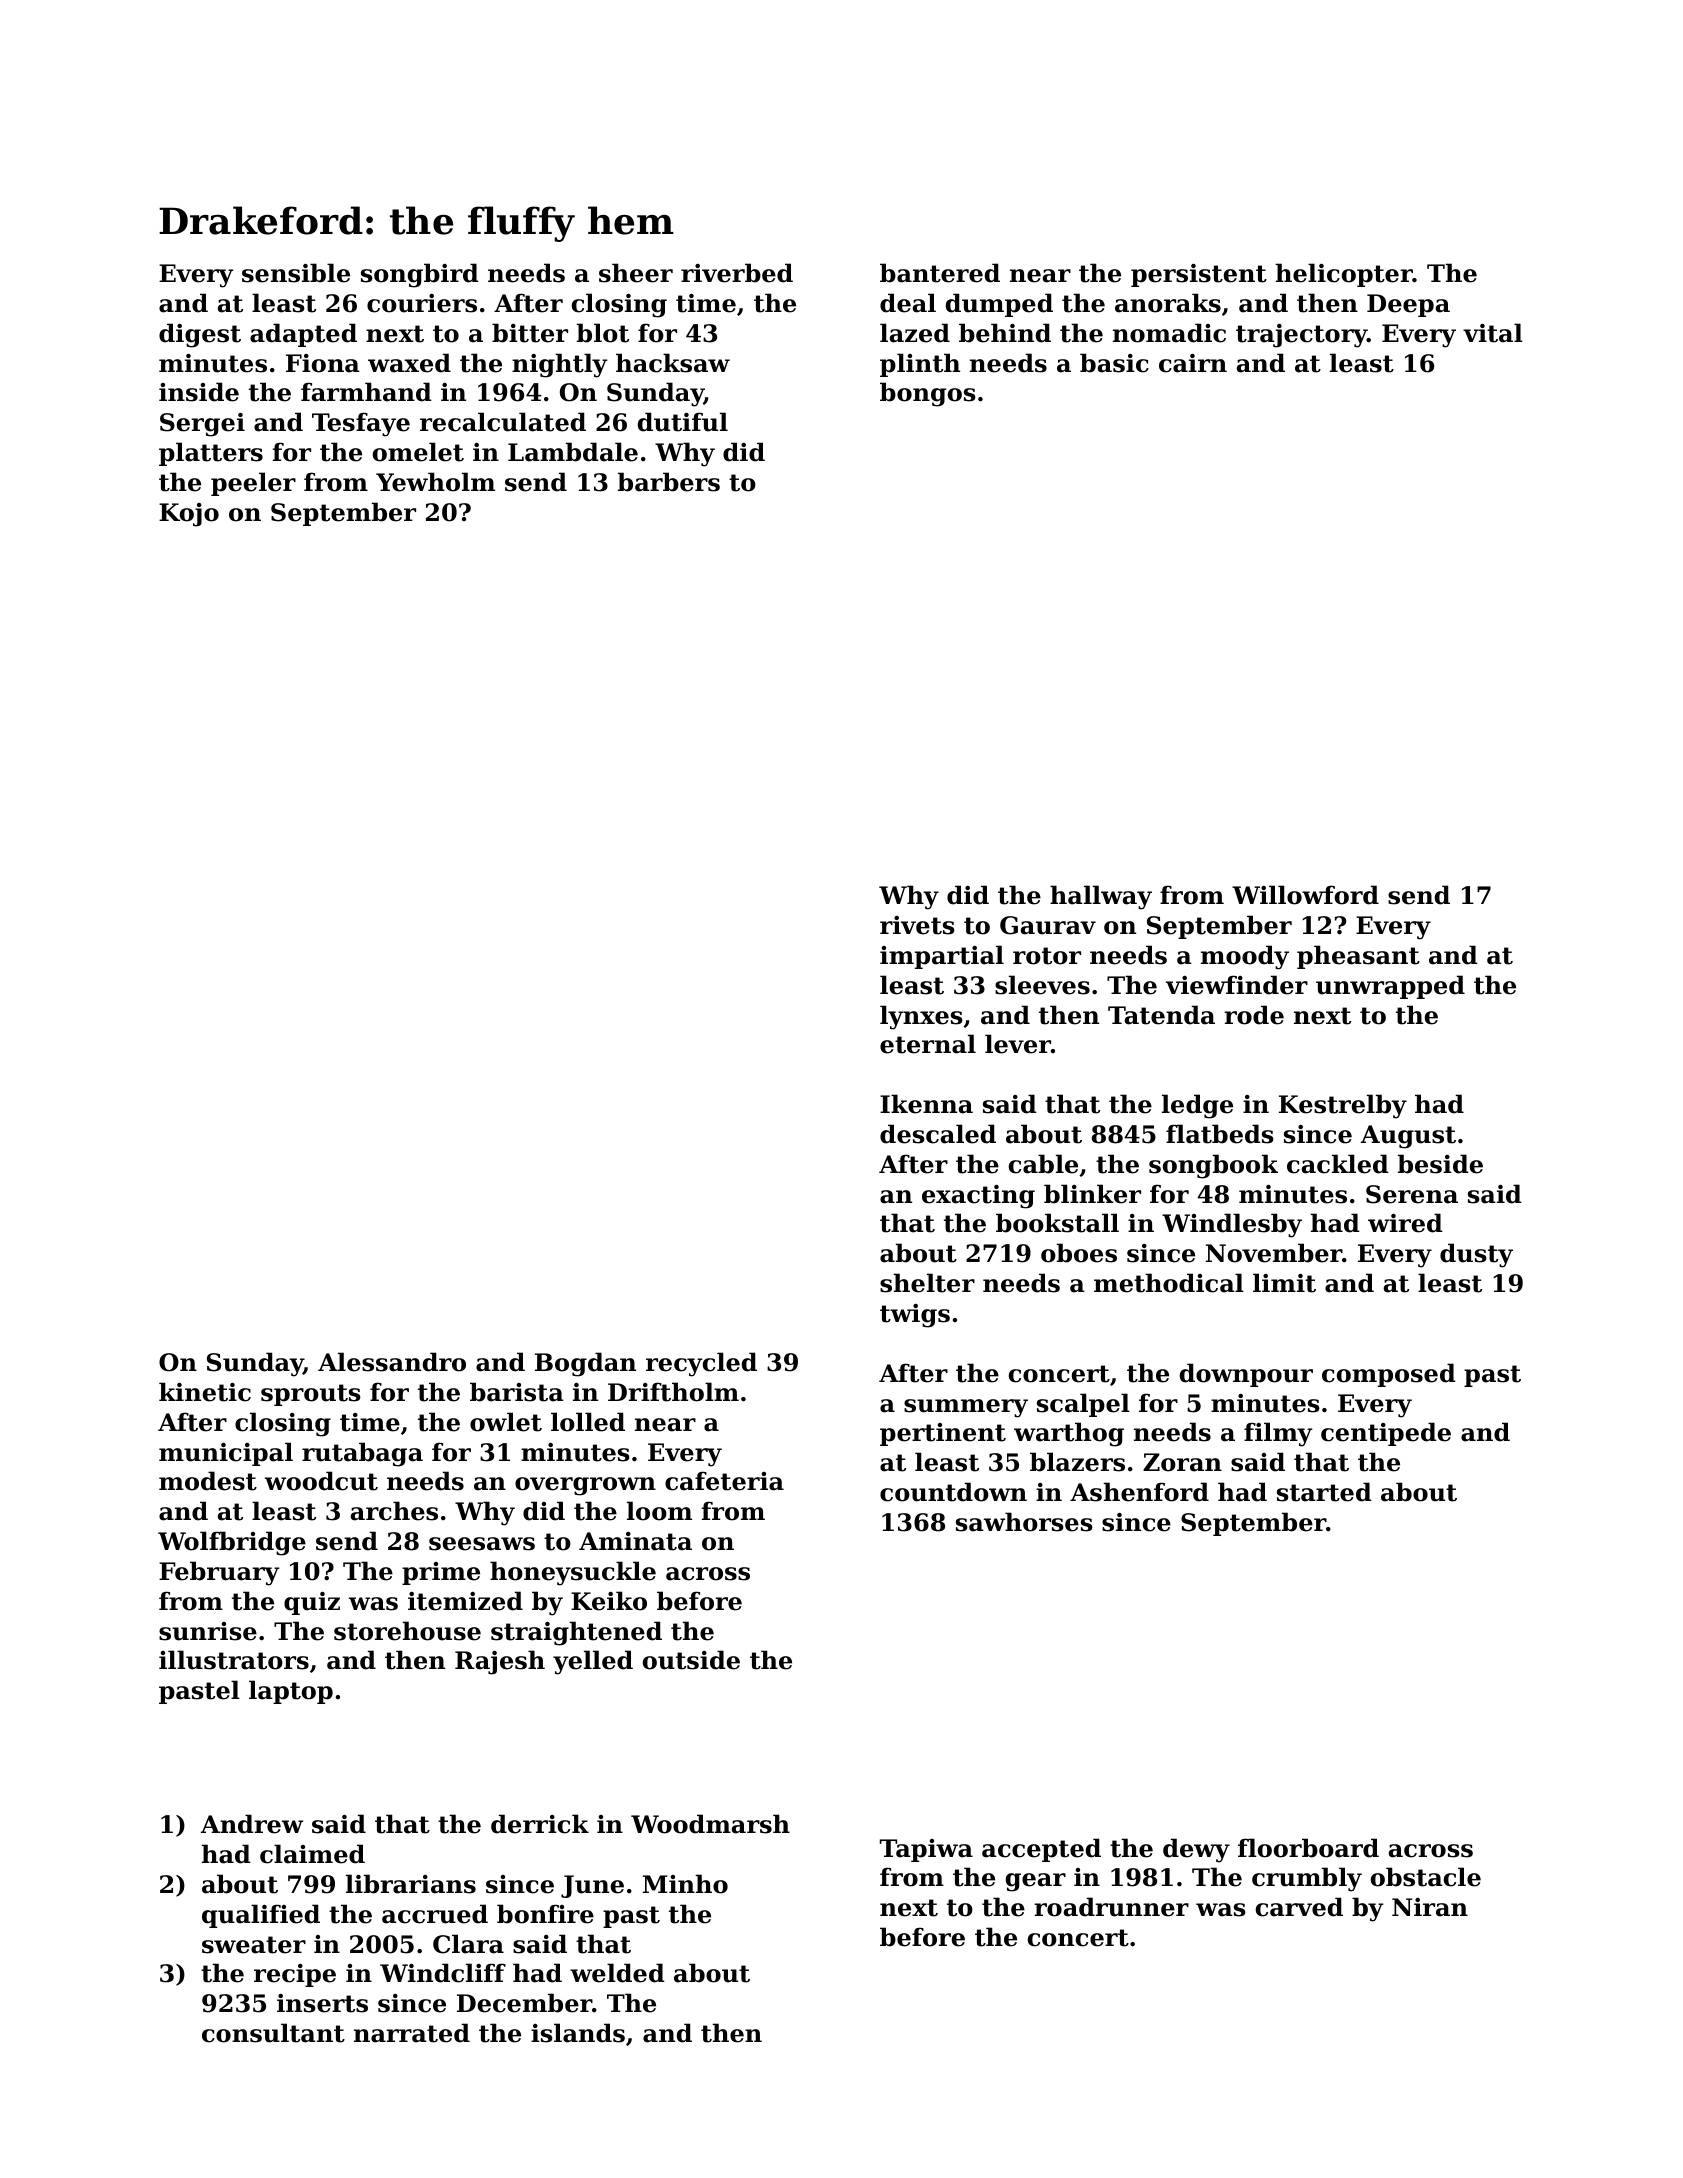 The image size is (1683, 2178). What do you see at coordinates (1193, 363) in the screenshot?
I see `cairn` at bounding box center [1193, 363].
